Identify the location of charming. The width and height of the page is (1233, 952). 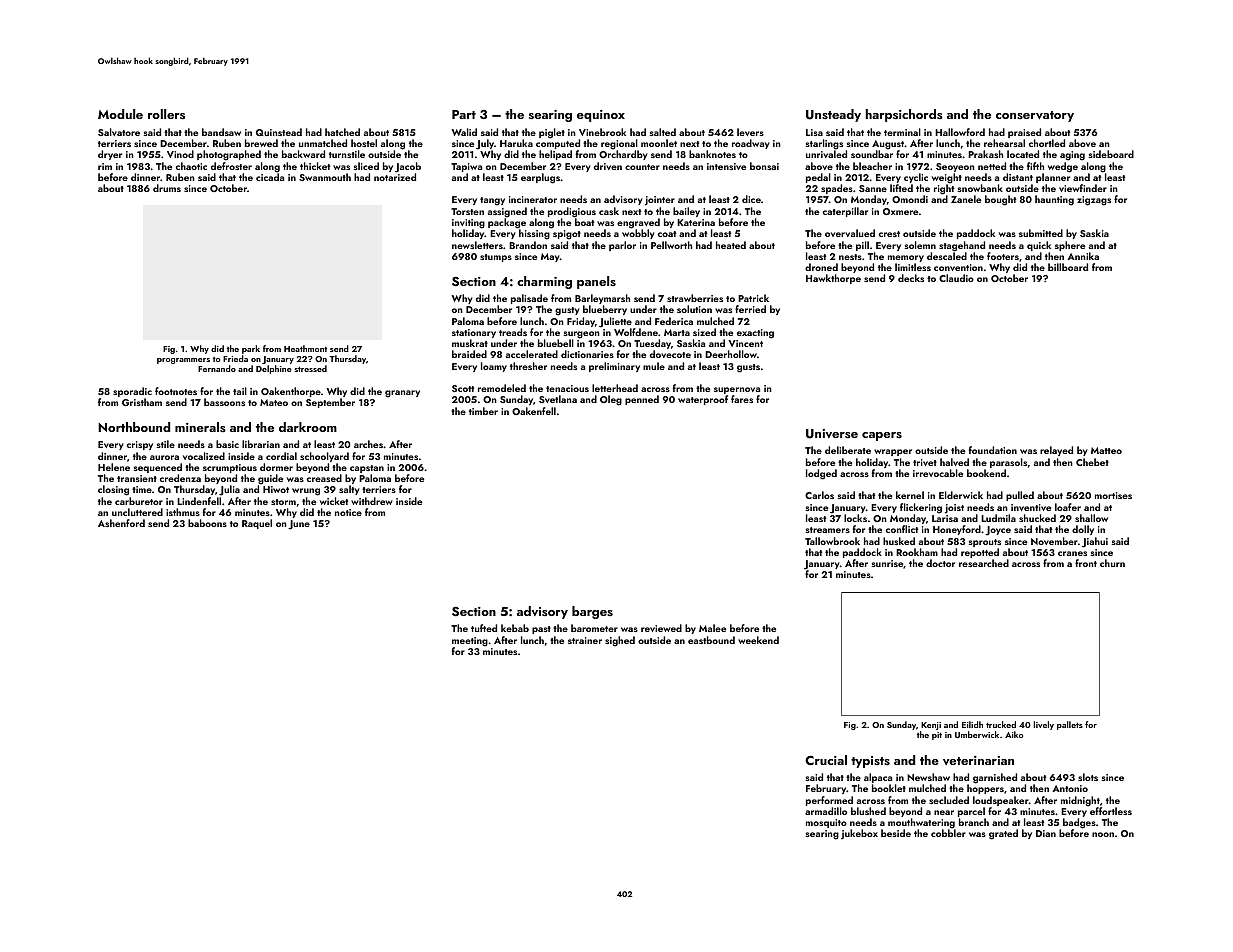
(544, 282).
